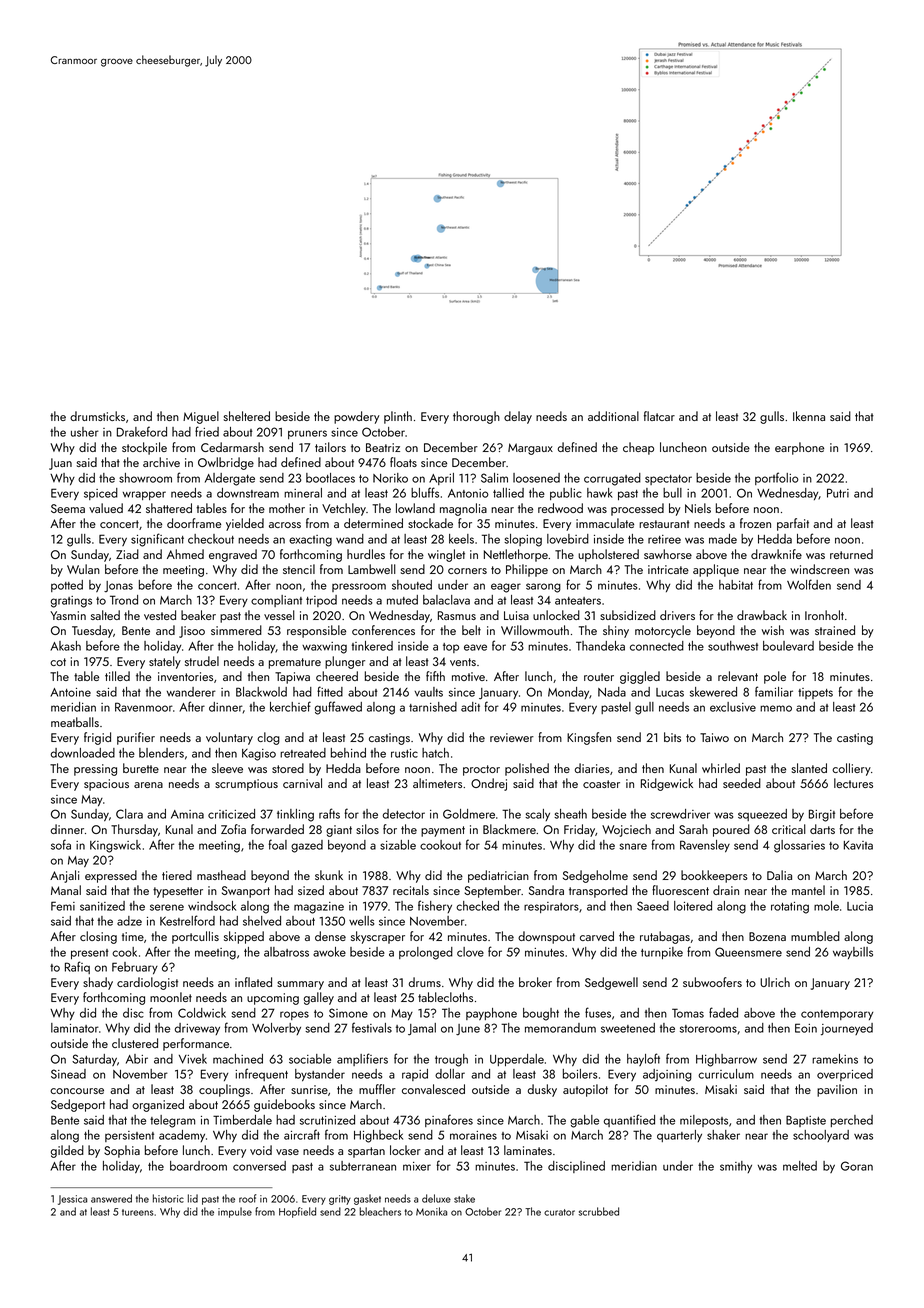 The height and width of the image is (1308, 924). I want to click on polished, so click(527, 769).
